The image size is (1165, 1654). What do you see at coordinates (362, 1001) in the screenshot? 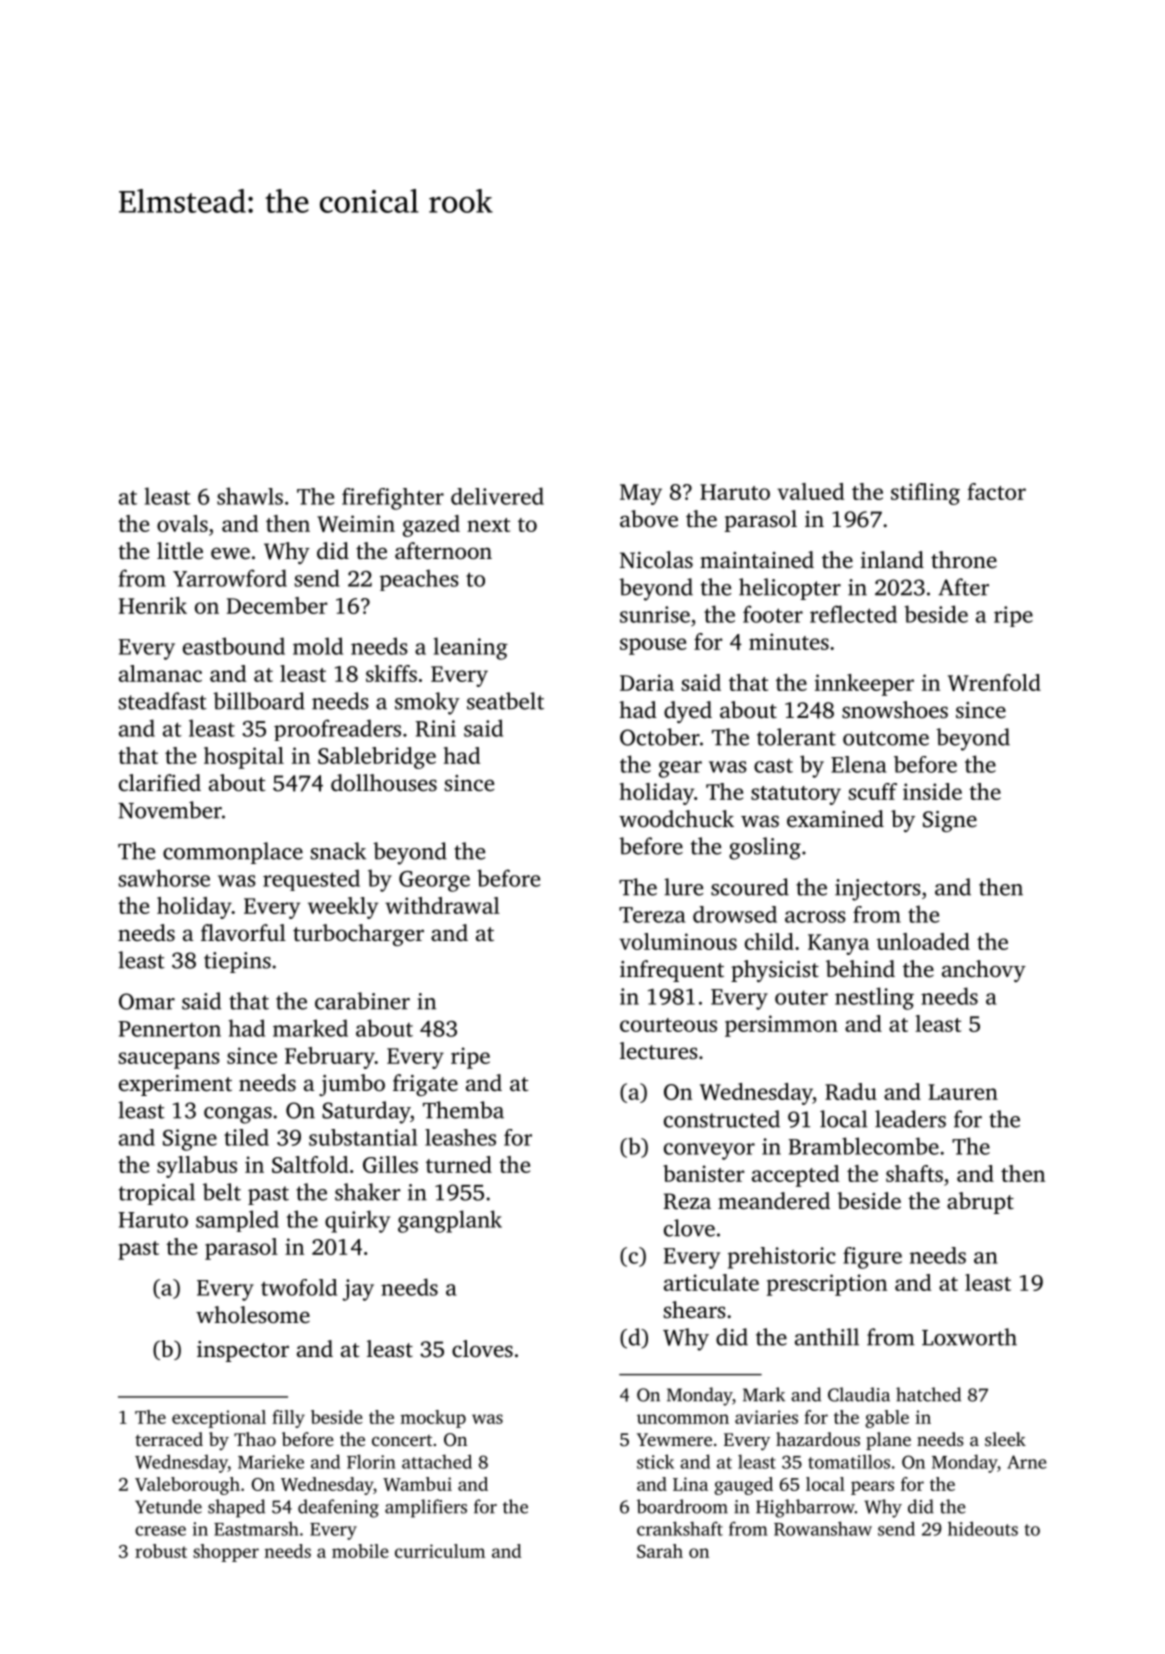
I see `carabiner` at bounding box center [362, 1001].
